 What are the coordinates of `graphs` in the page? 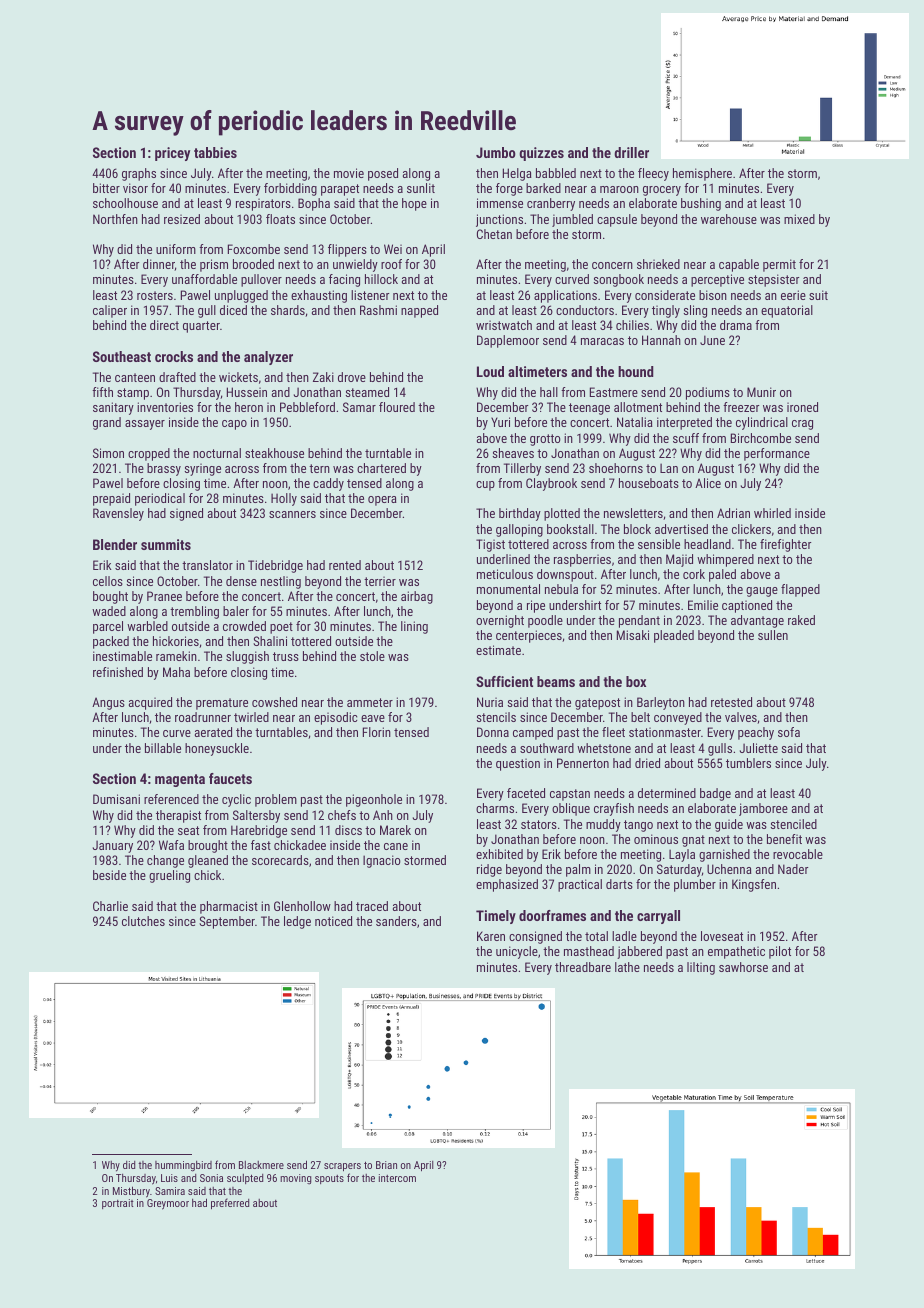 It's located at (139, 174).
